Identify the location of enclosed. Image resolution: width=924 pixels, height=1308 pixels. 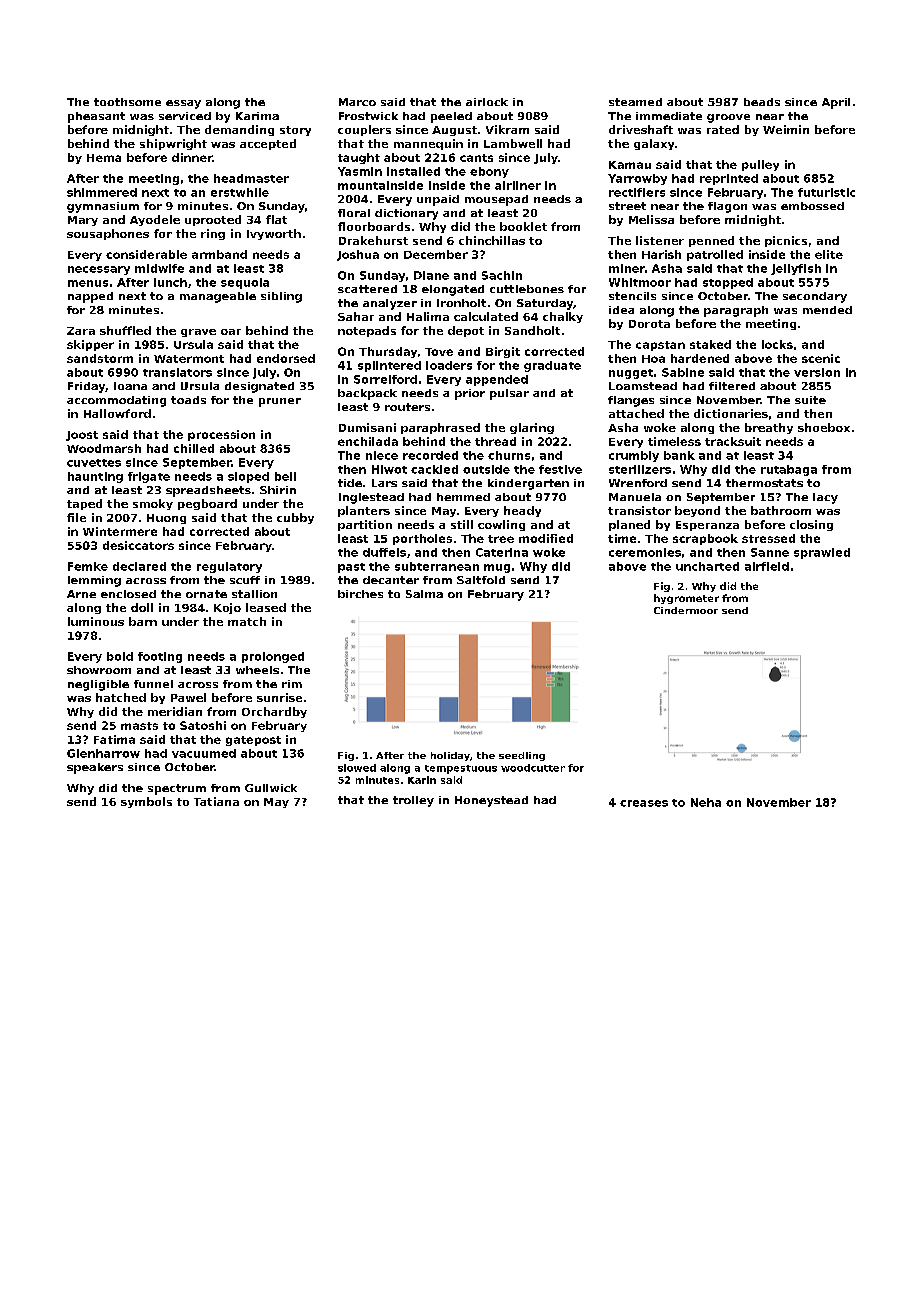
(128, 594).
